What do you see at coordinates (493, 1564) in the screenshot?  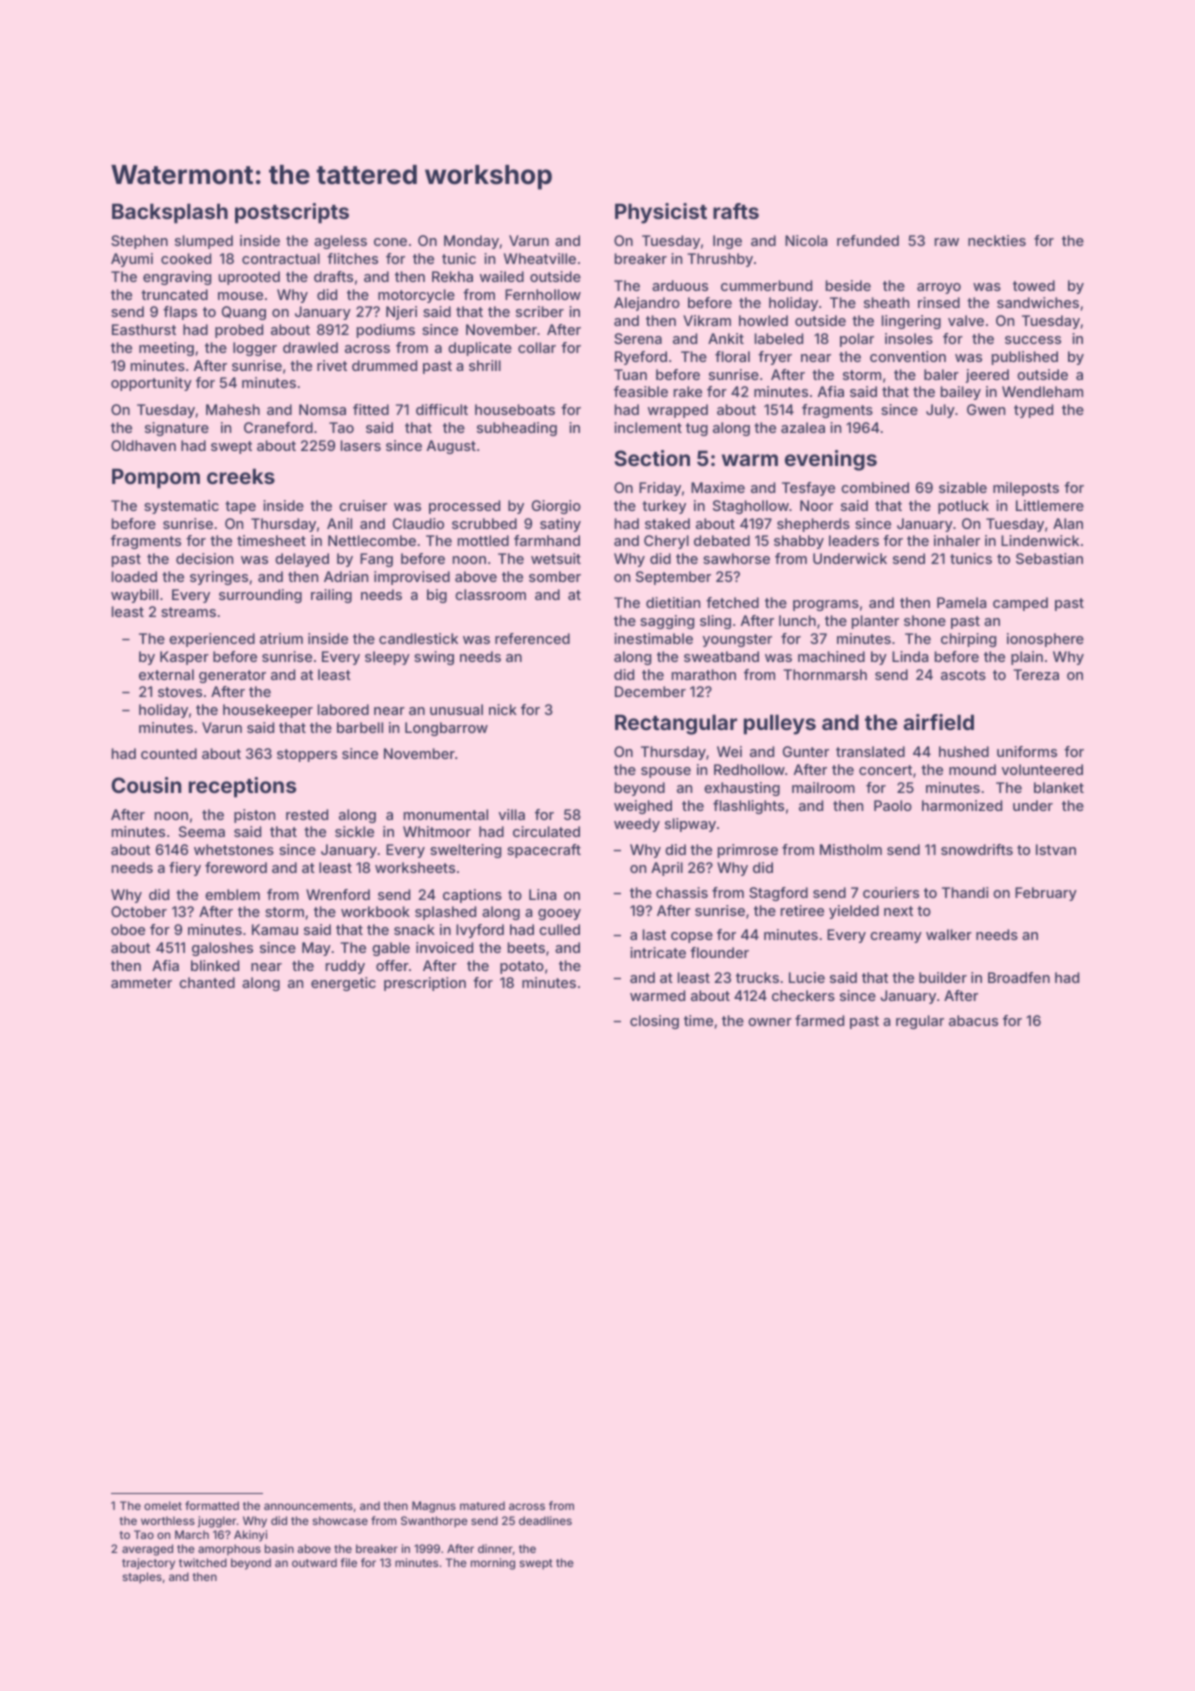 I see `morning` at bounding box center [493, 1564].
